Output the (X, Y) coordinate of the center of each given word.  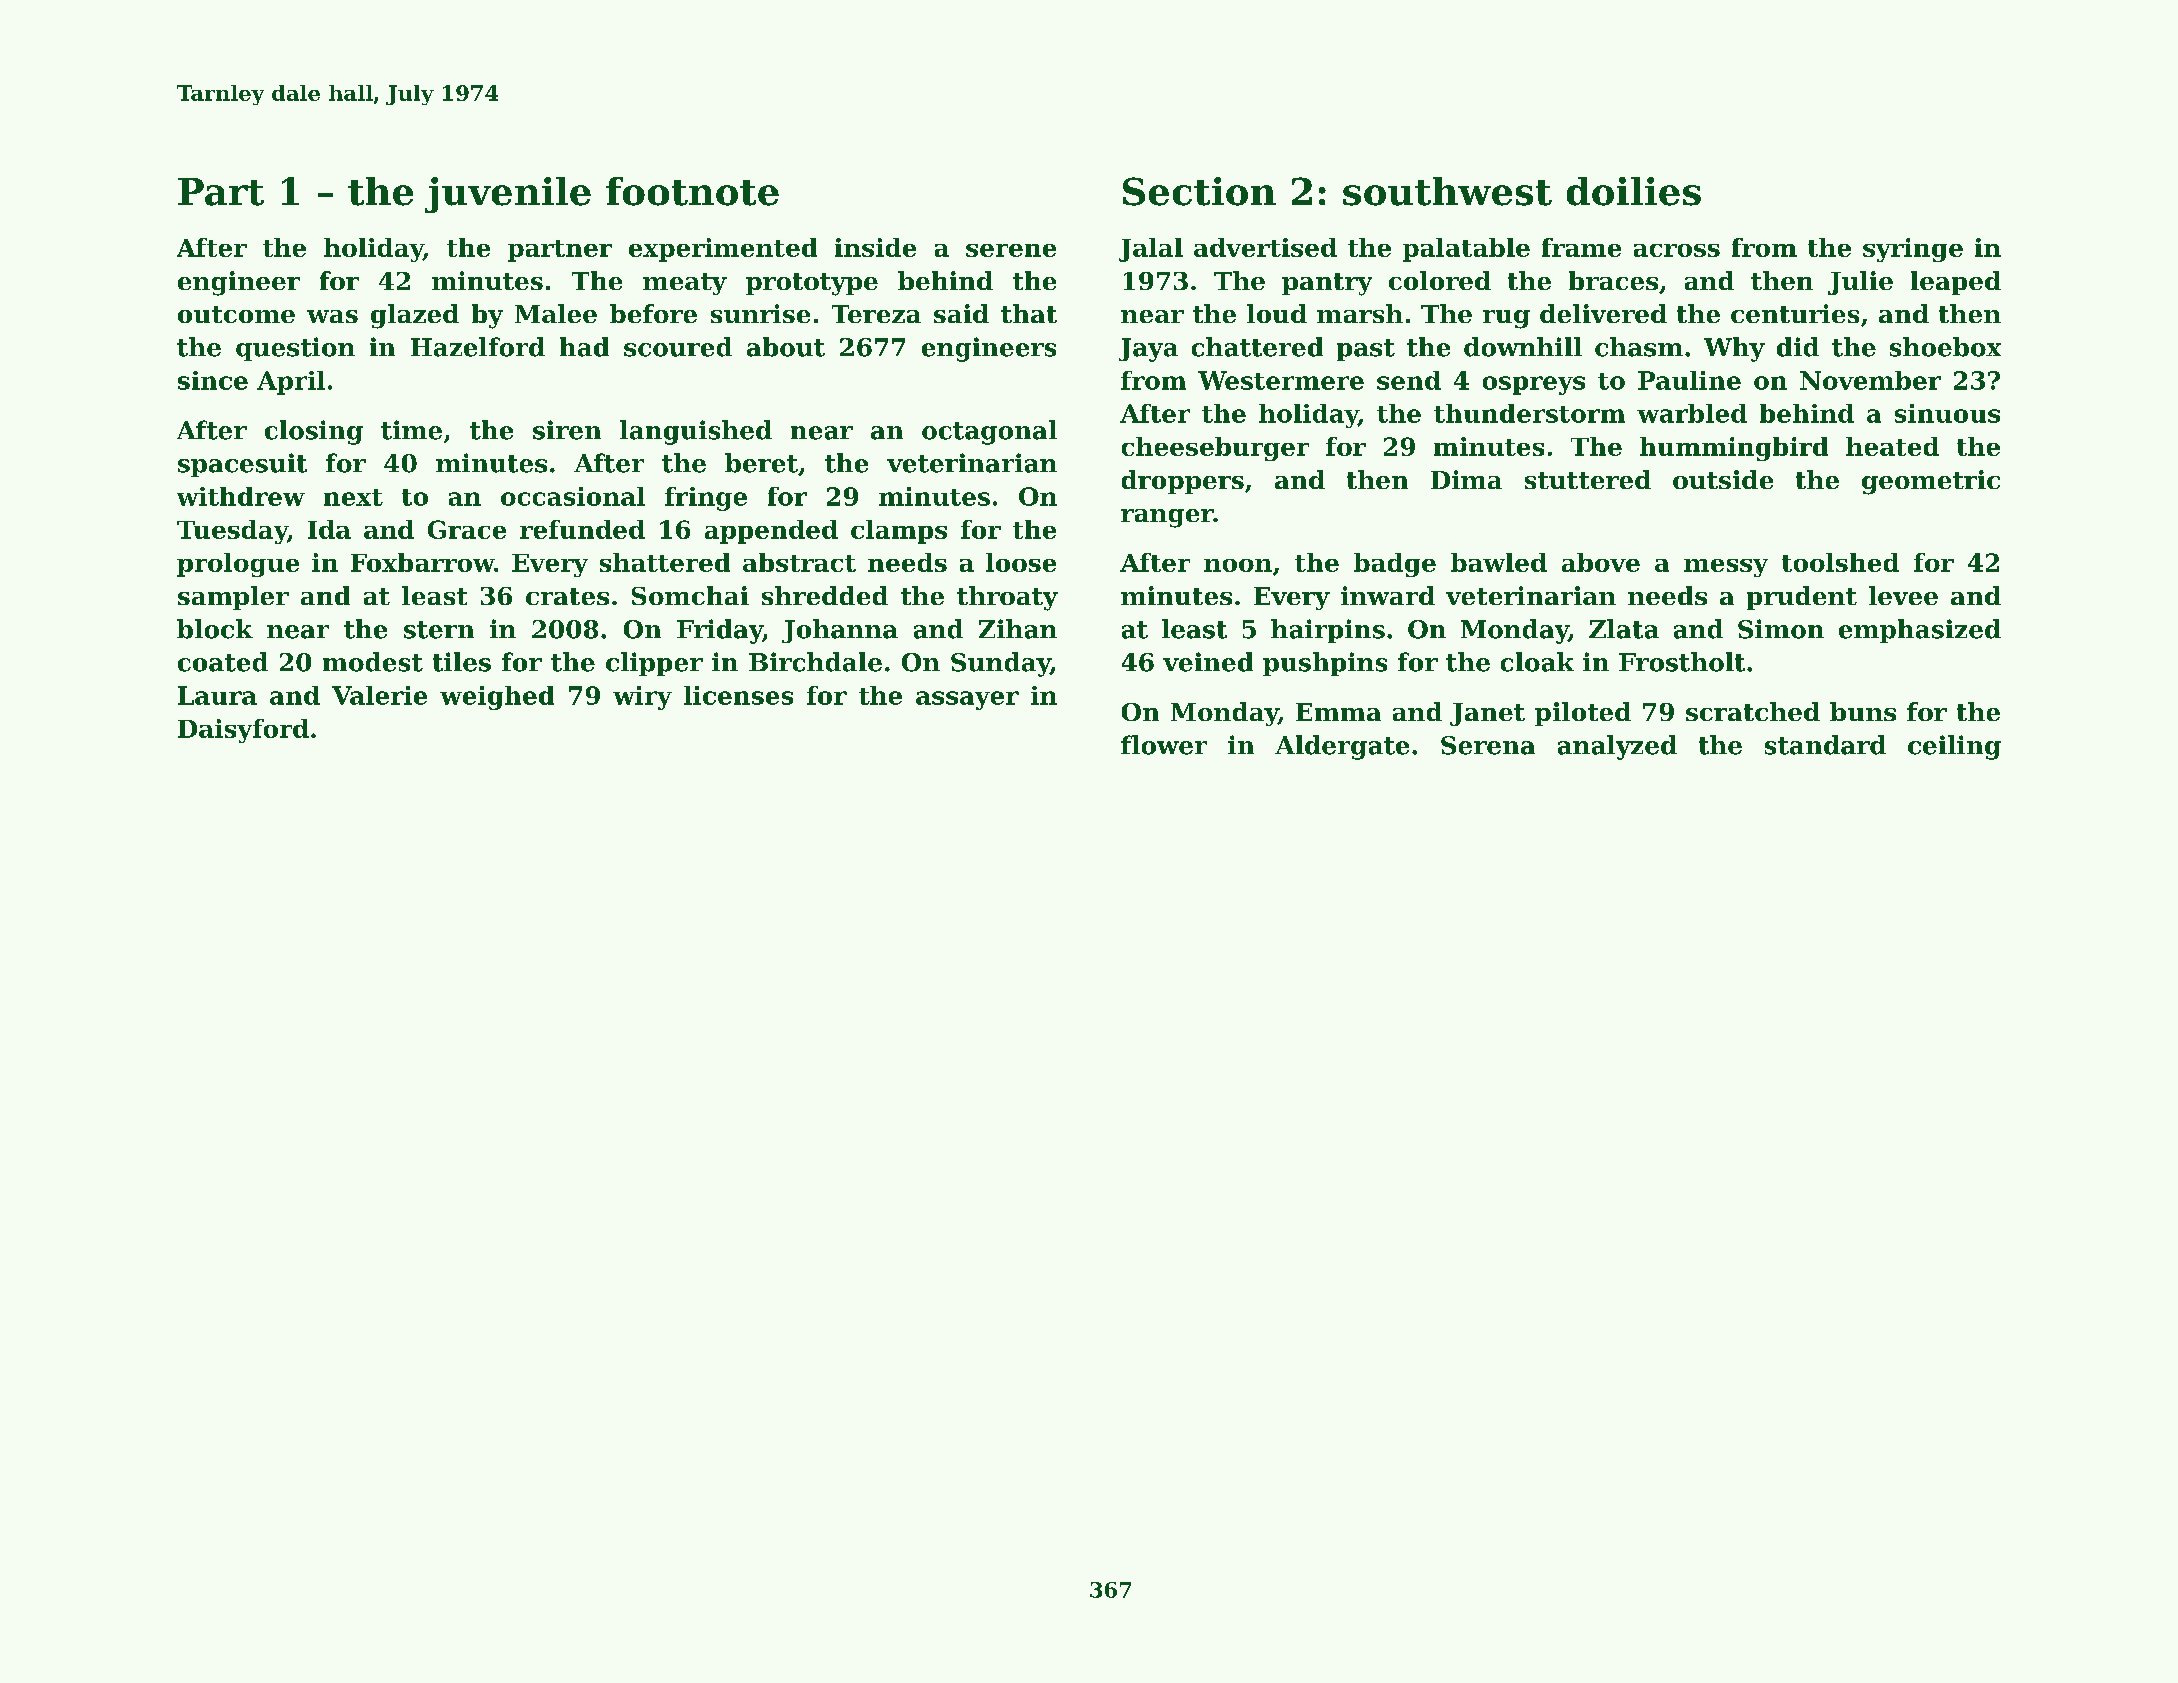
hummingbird (1734, 449)
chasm (1639, 347)
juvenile (508, 195)
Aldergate (1342, 747)
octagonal (989, 432)
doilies (1634, 191)
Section (1199, 191)
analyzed (1617, 747)
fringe (706, 499)
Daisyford (243, 731)
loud (1277, 313)
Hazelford (478, 347)
